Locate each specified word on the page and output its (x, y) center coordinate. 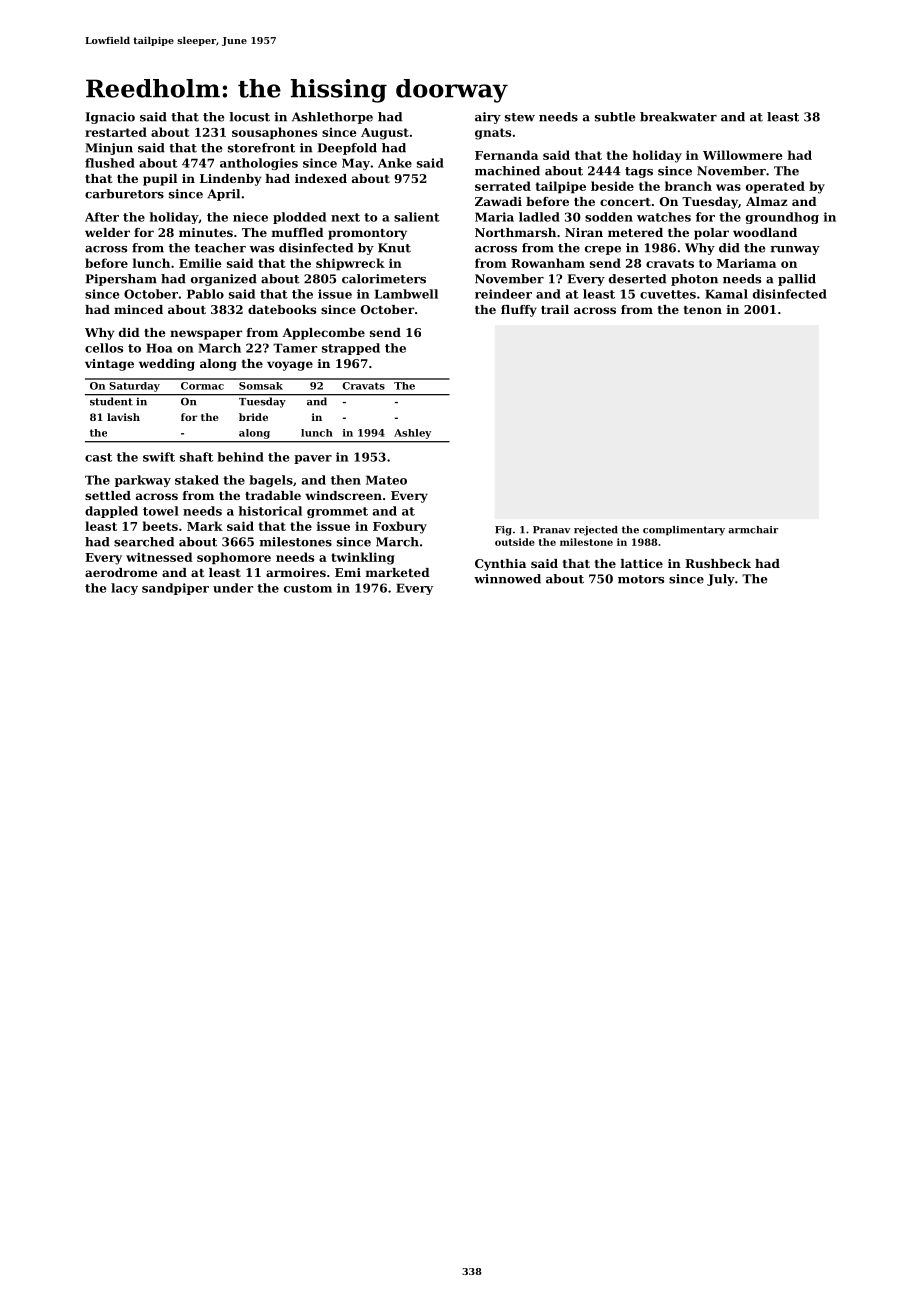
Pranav (551, 530)
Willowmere (743, 155)
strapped (351, 349)
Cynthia (500, 565)
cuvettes (668, 294)
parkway (143, 481)
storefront (261, 148)
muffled (298, 232)
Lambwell (406, 294)
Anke (395, 163)
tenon (703, 310)
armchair (753, 530)
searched (144, 542)
